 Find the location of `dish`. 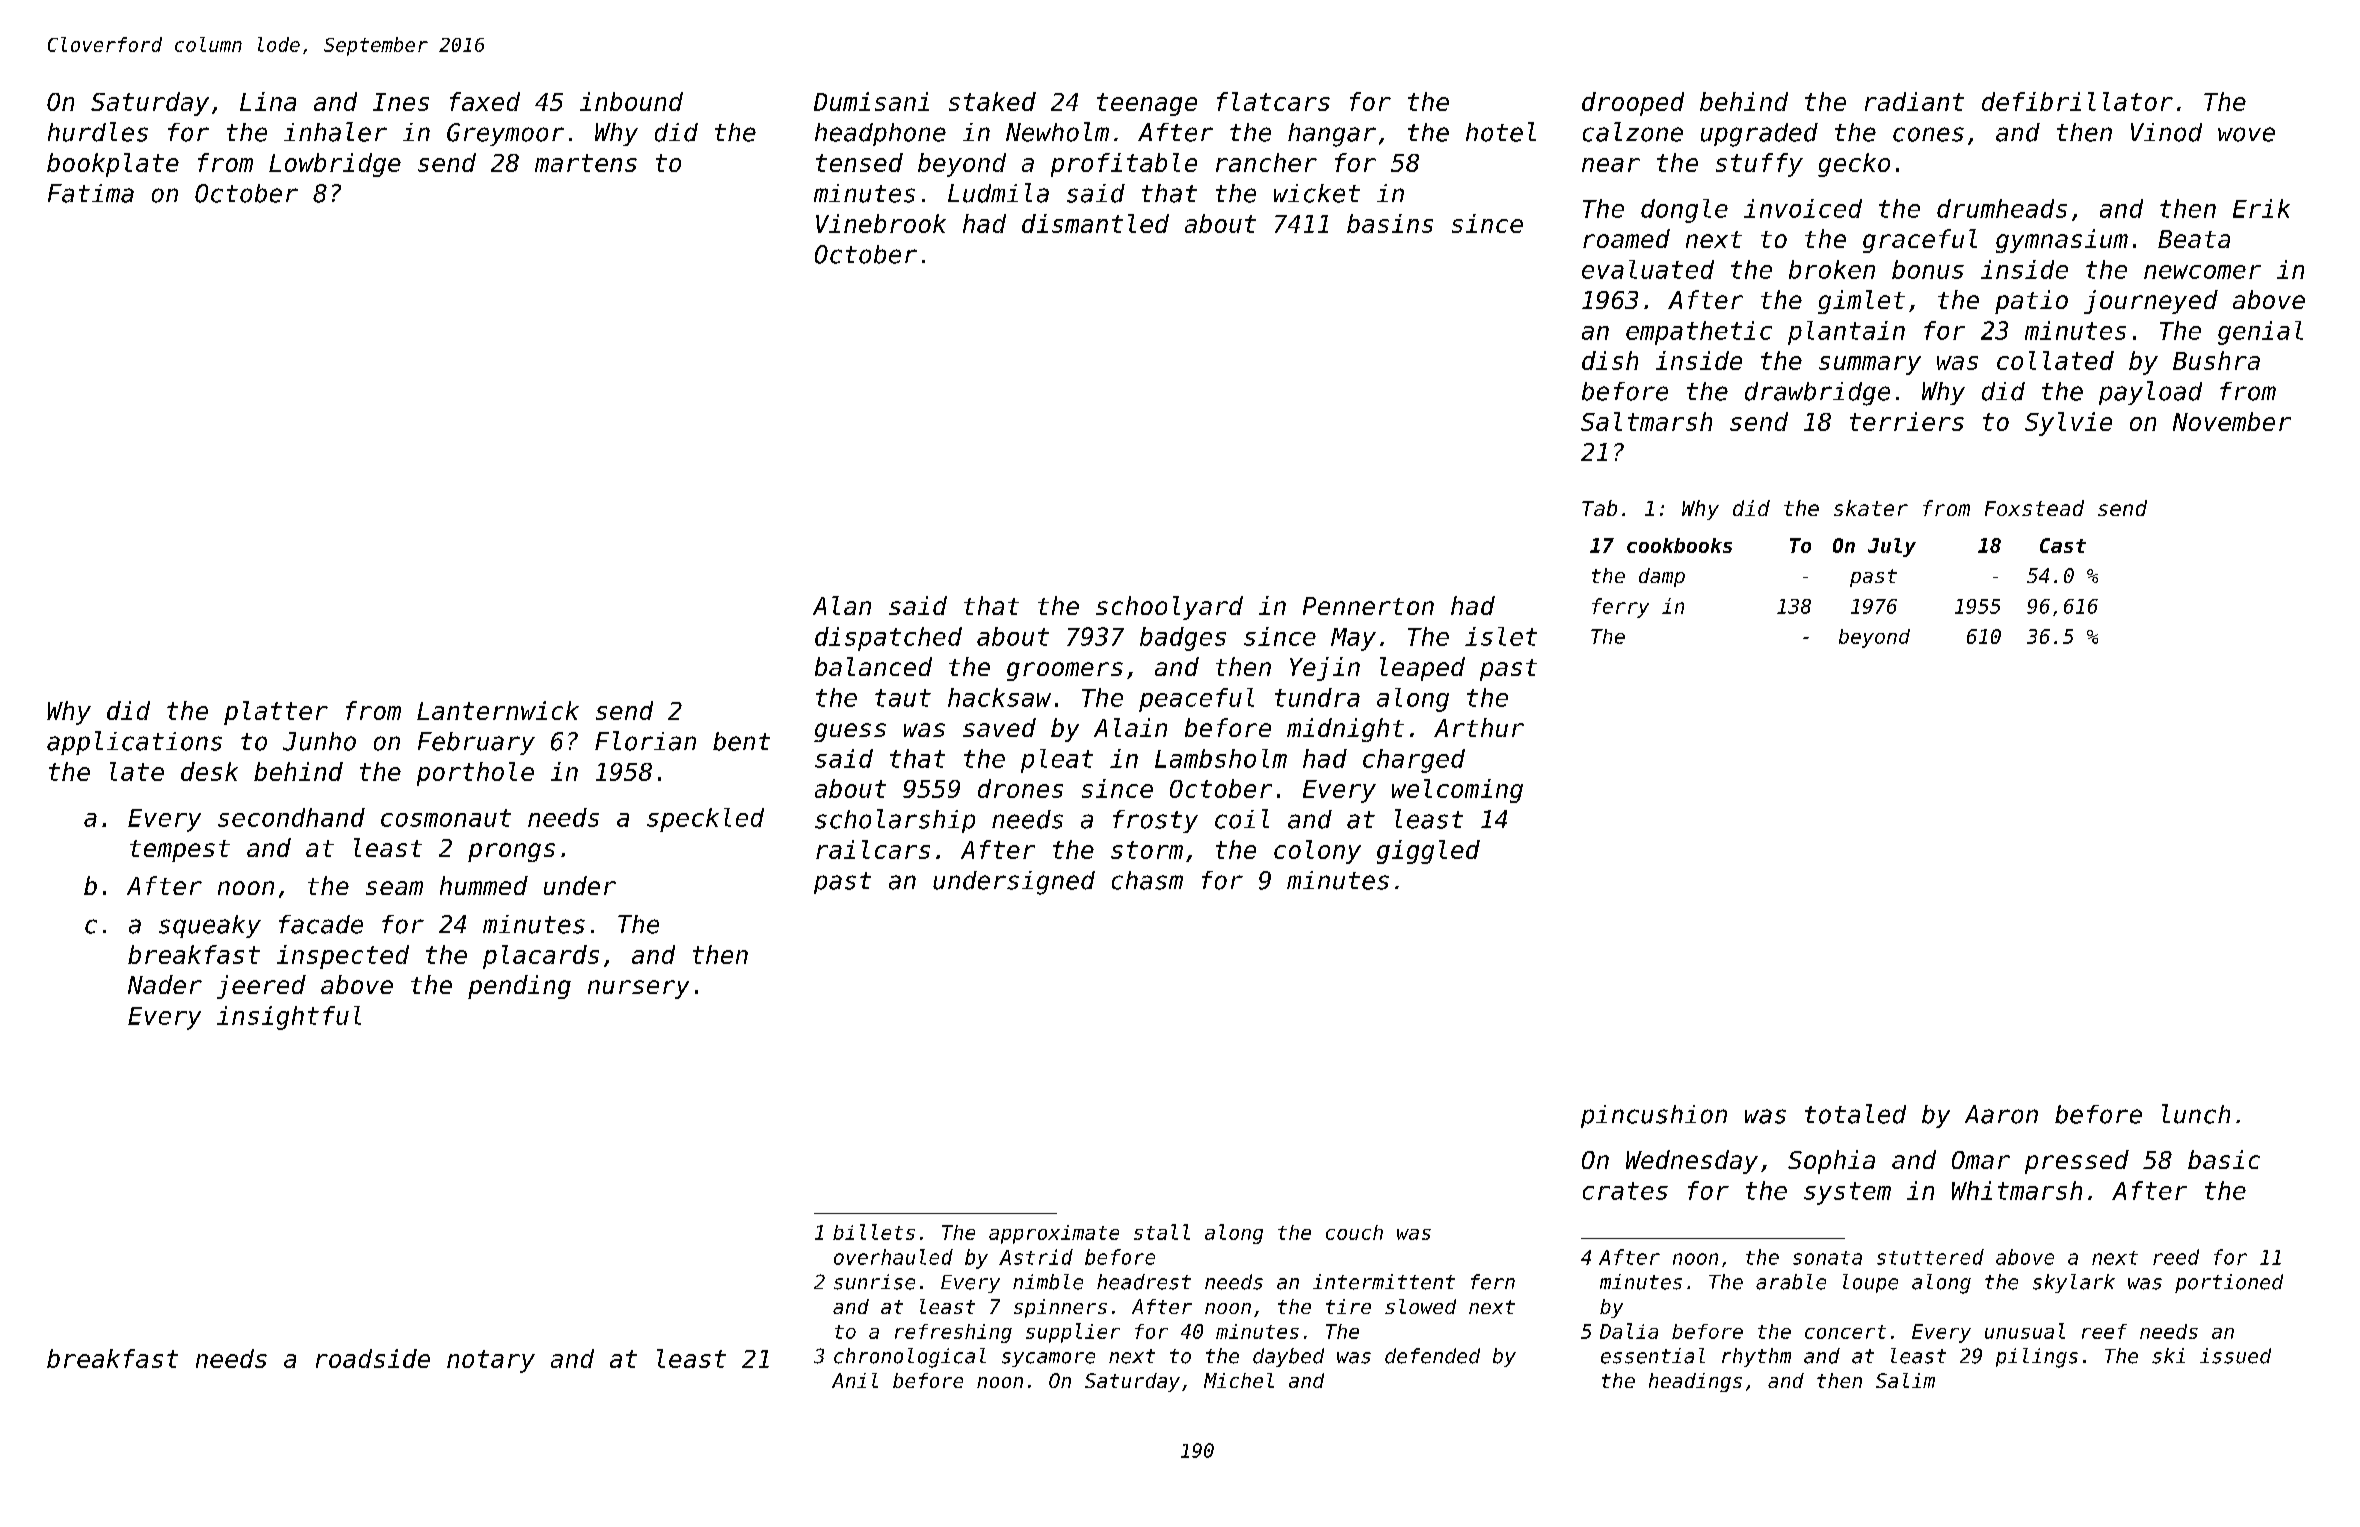

dish is located at coordinates (1610, 360).
